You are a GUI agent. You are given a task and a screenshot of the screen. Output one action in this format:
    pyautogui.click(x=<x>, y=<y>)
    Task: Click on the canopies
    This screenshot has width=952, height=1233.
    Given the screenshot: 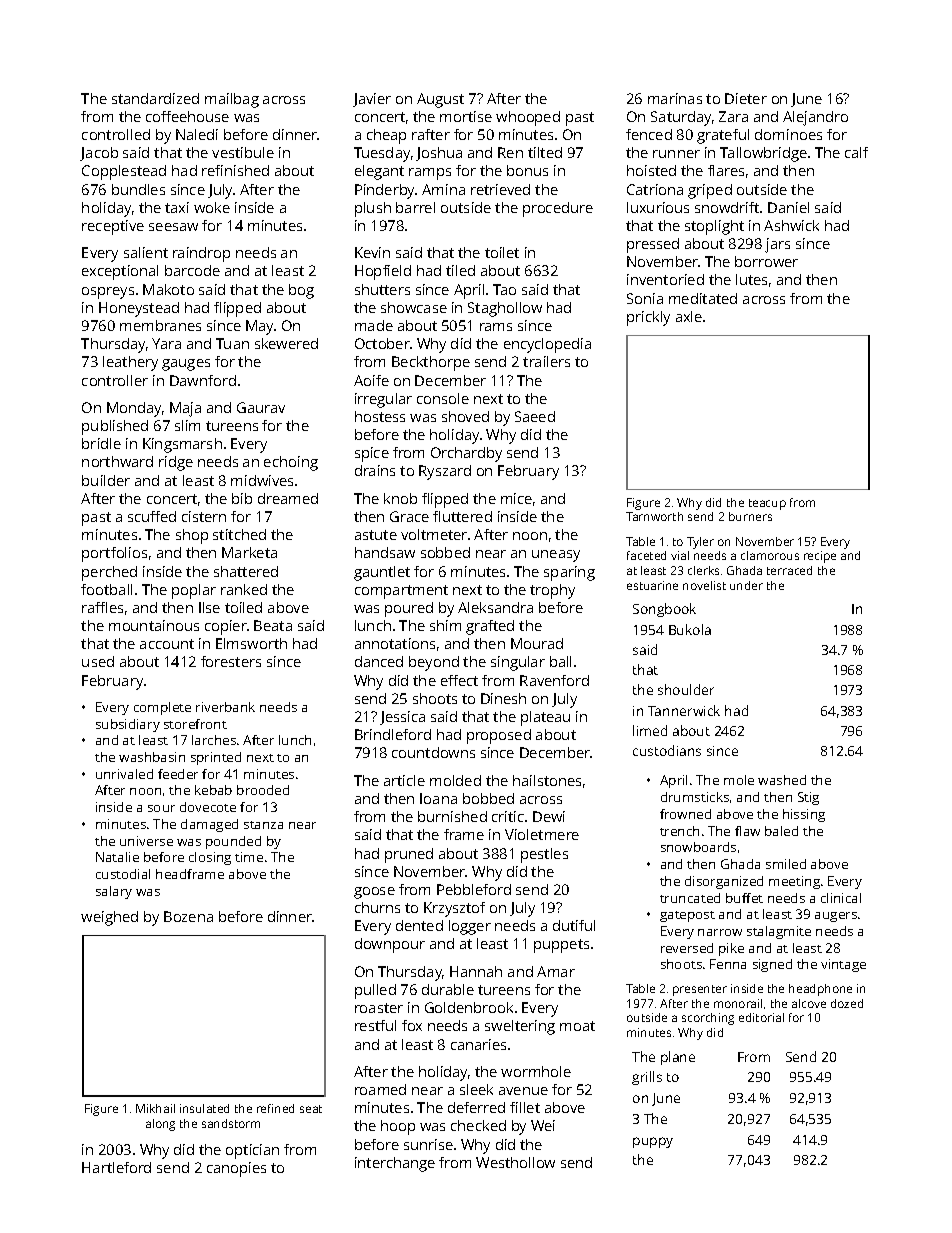 What is the action you would take?
    pyautogui.click(x=236, y=1169)
